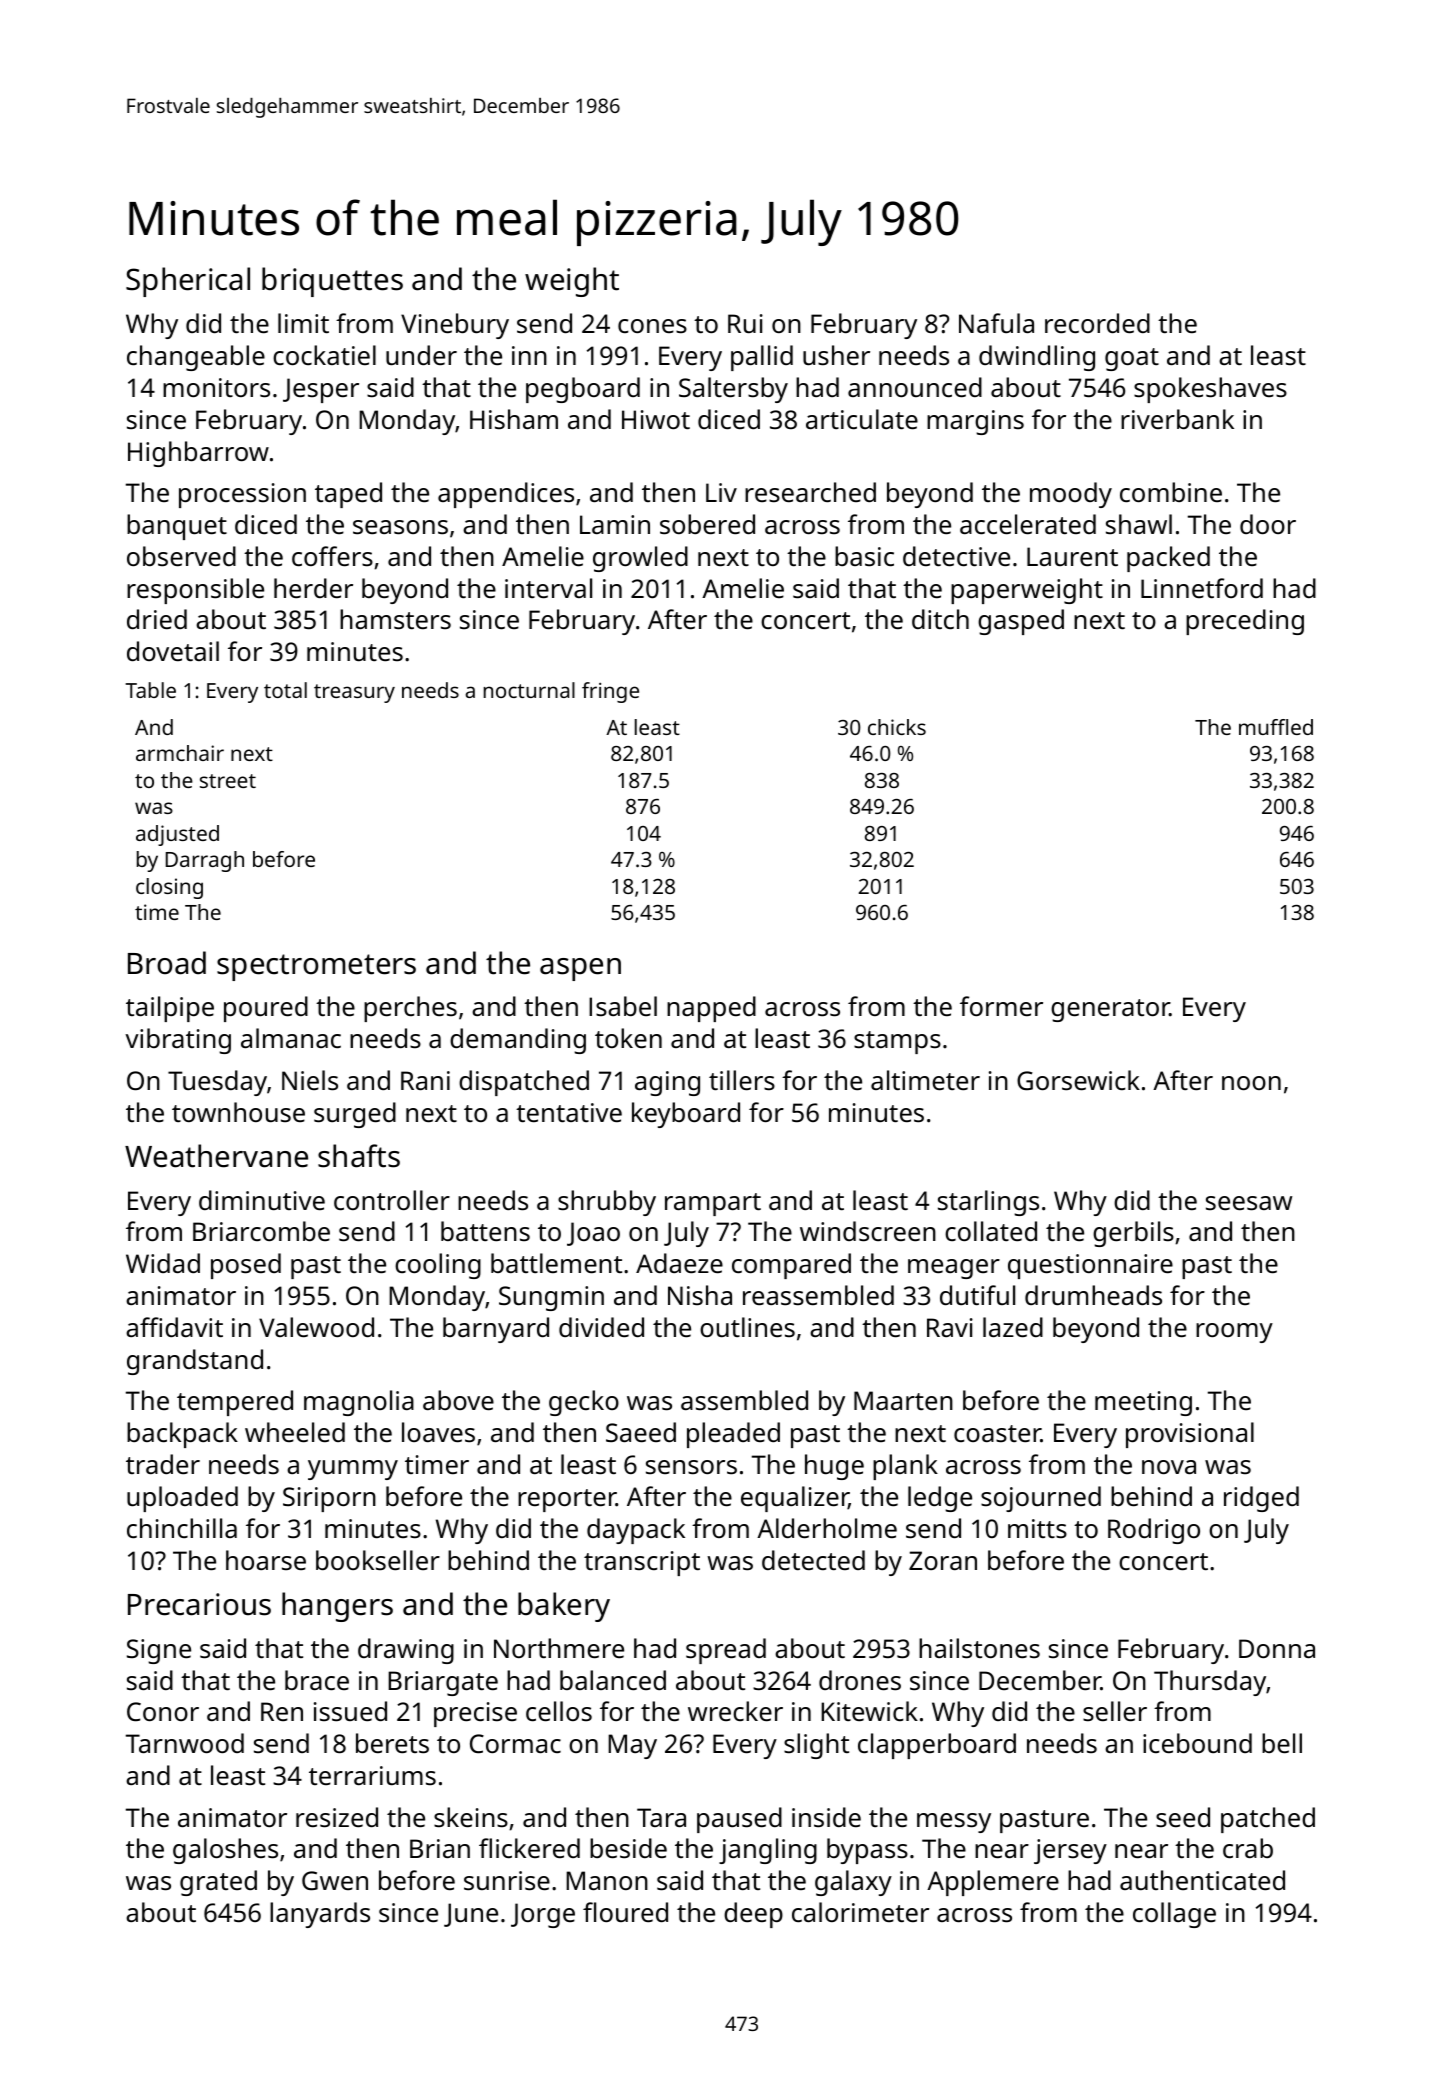 The height and width of the document is (2100, 1450). I want to click on lanyards, so click(320, 1915).
